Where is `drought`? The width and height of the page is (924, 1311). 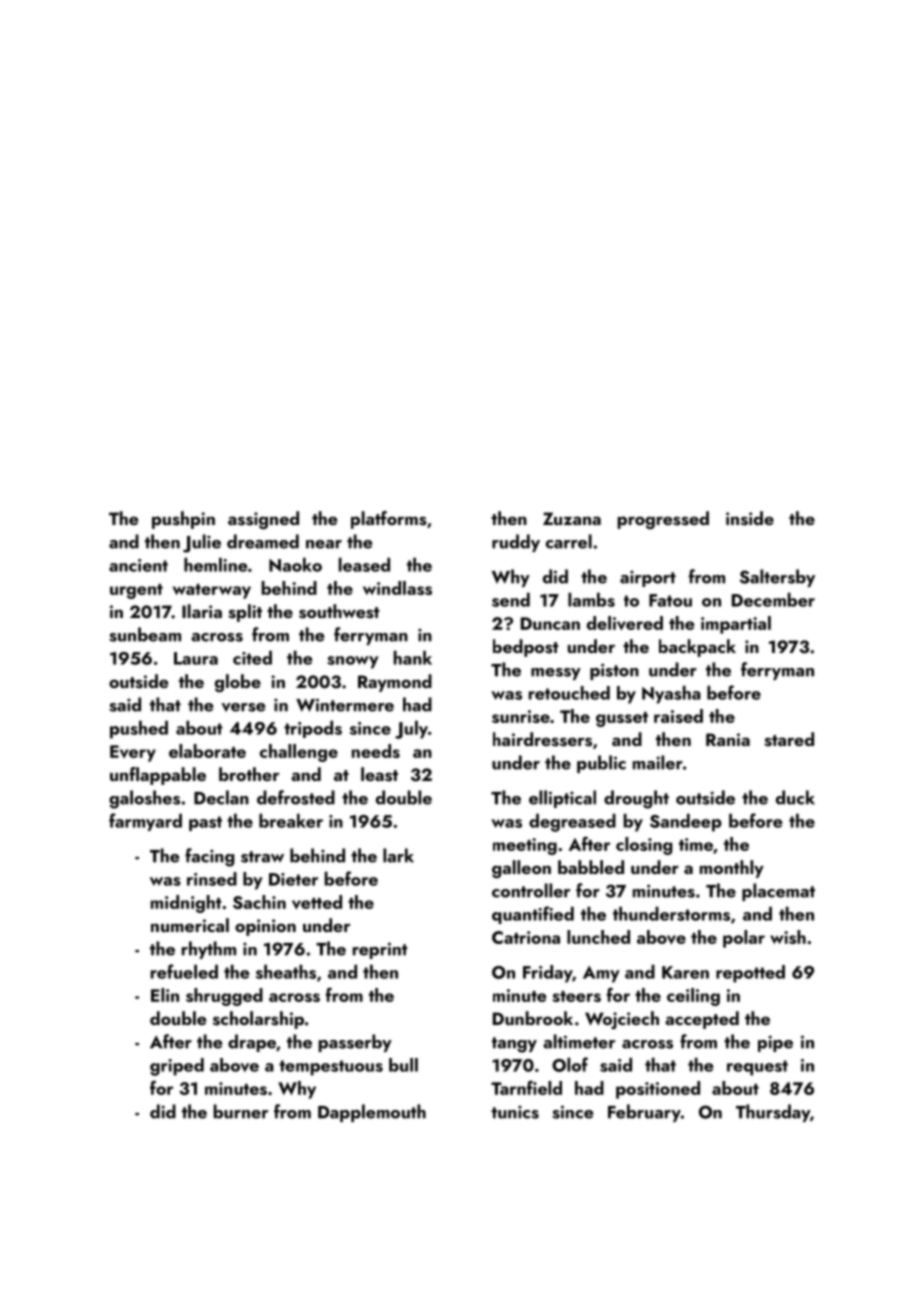 drought is located at coordinates (636, 799).
